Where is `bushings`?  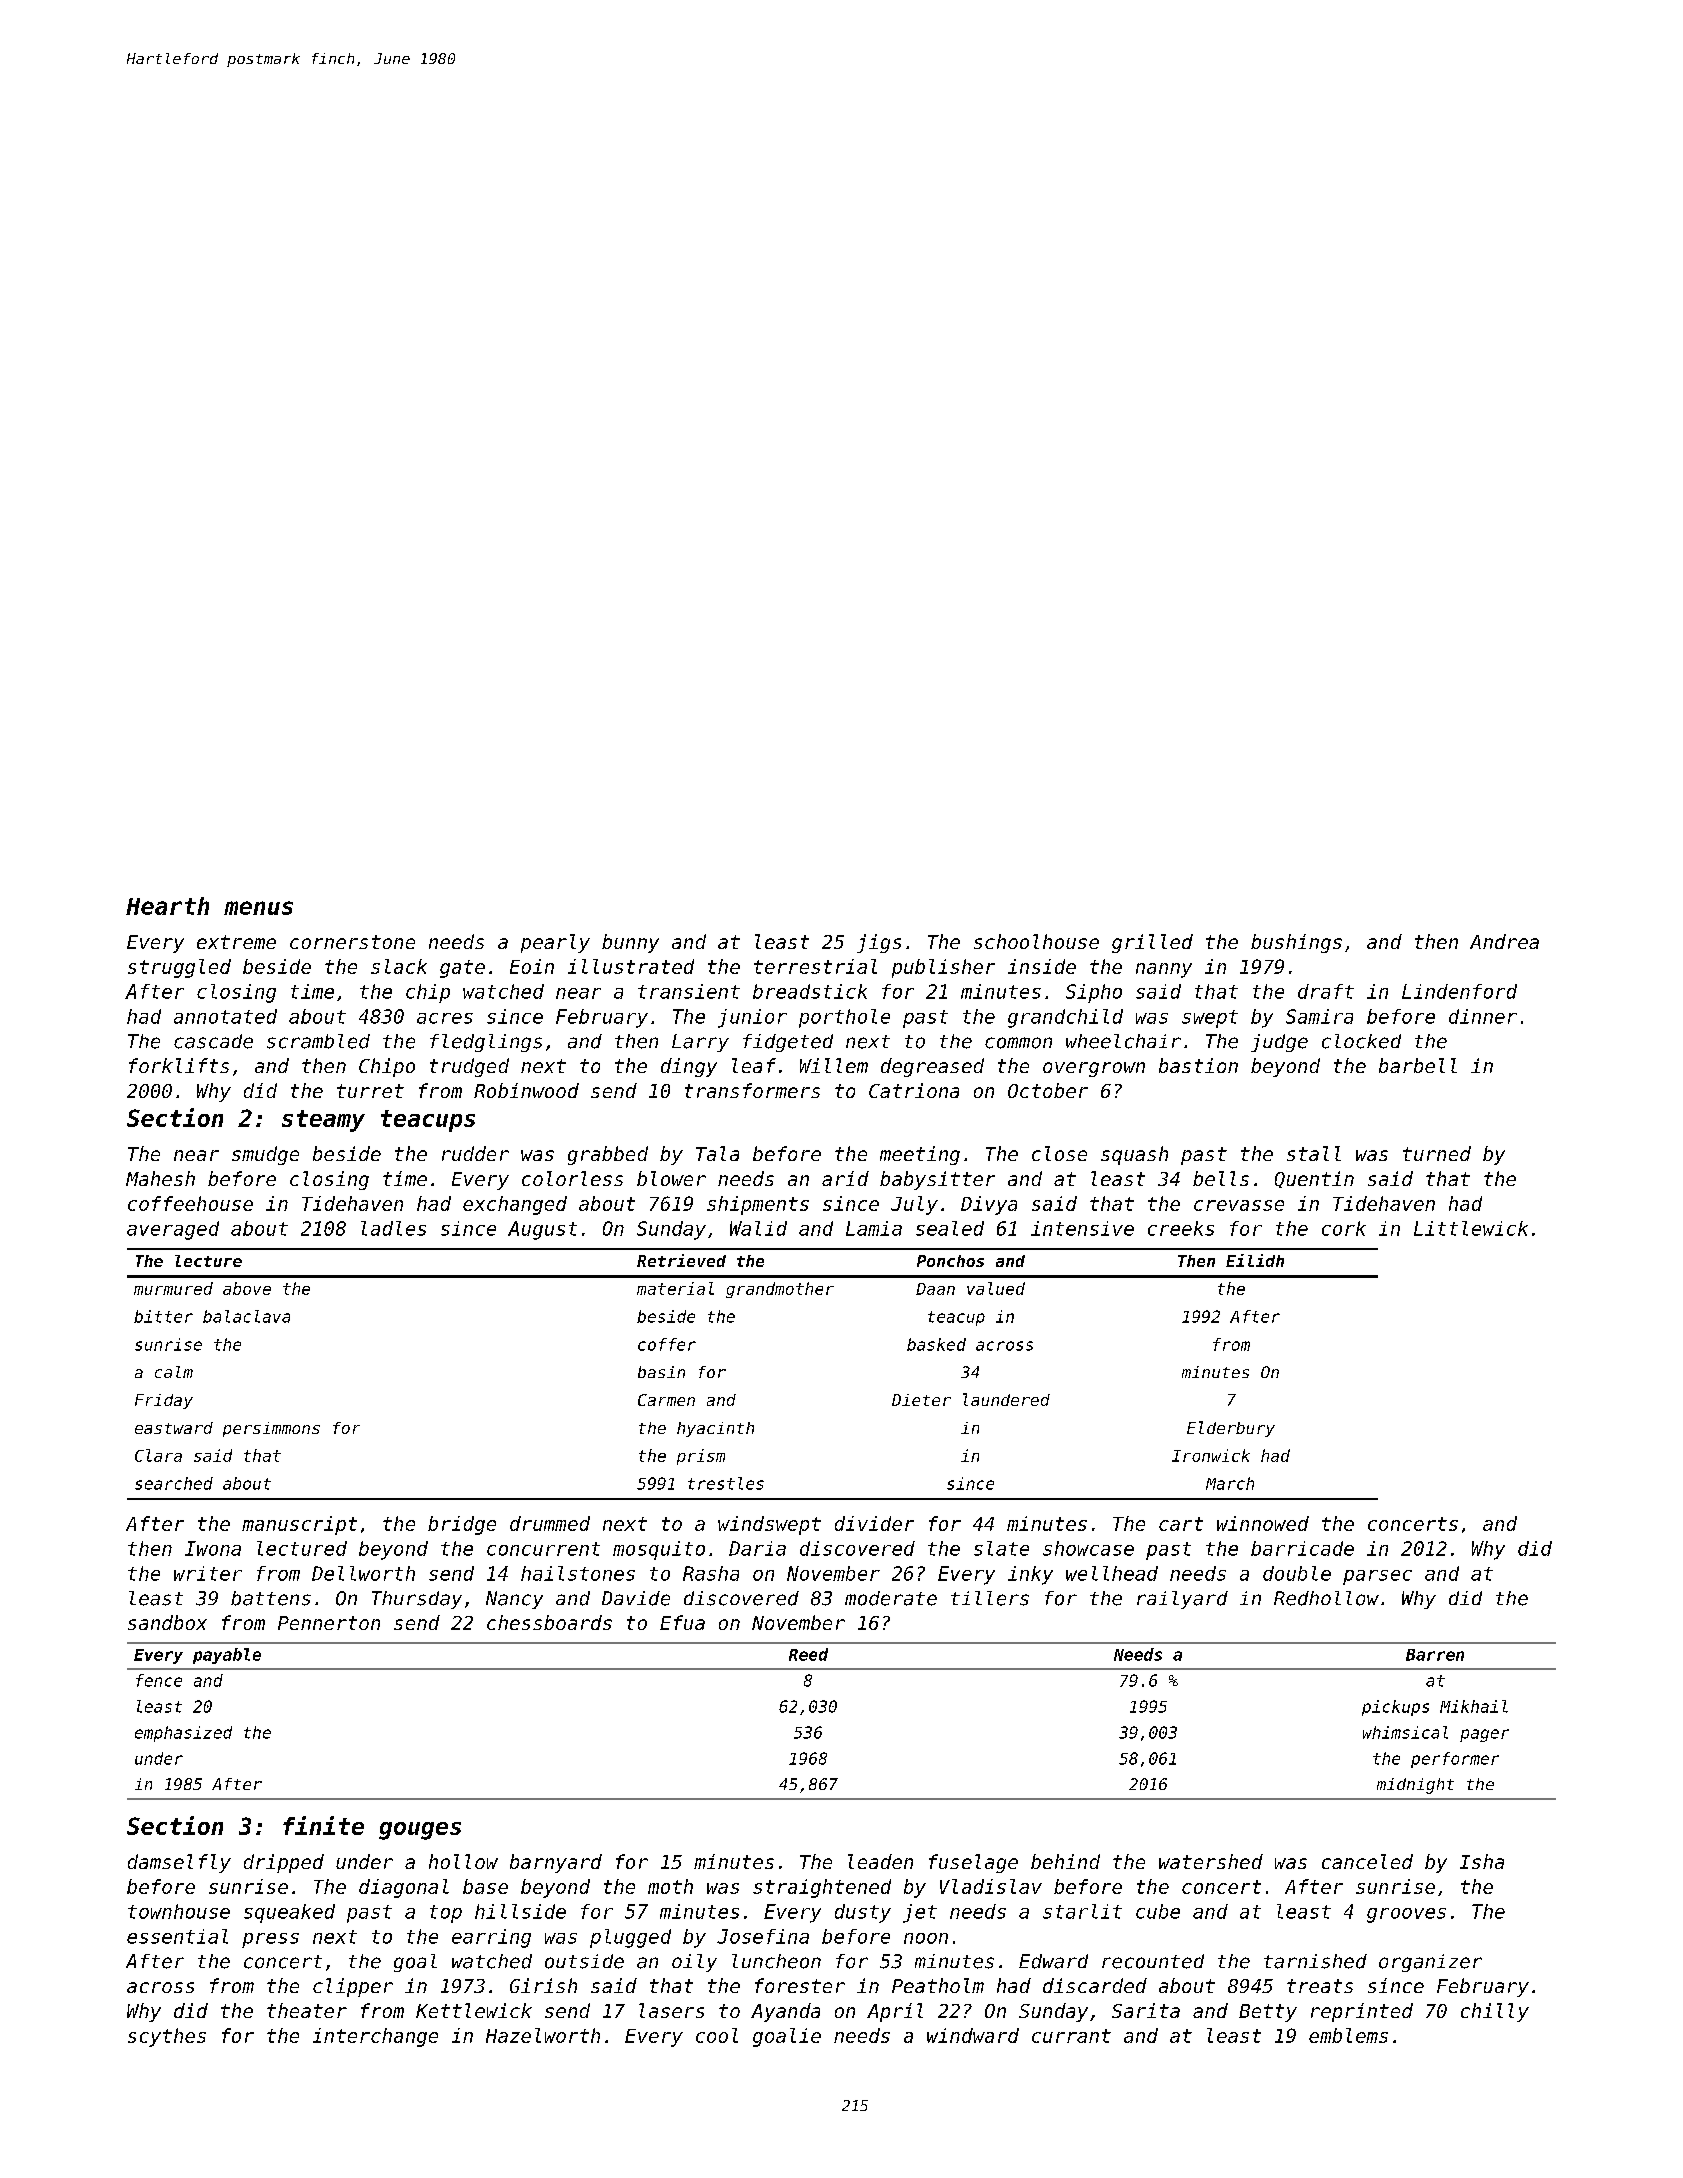
bushings is located at coordinates (1296, 943).
